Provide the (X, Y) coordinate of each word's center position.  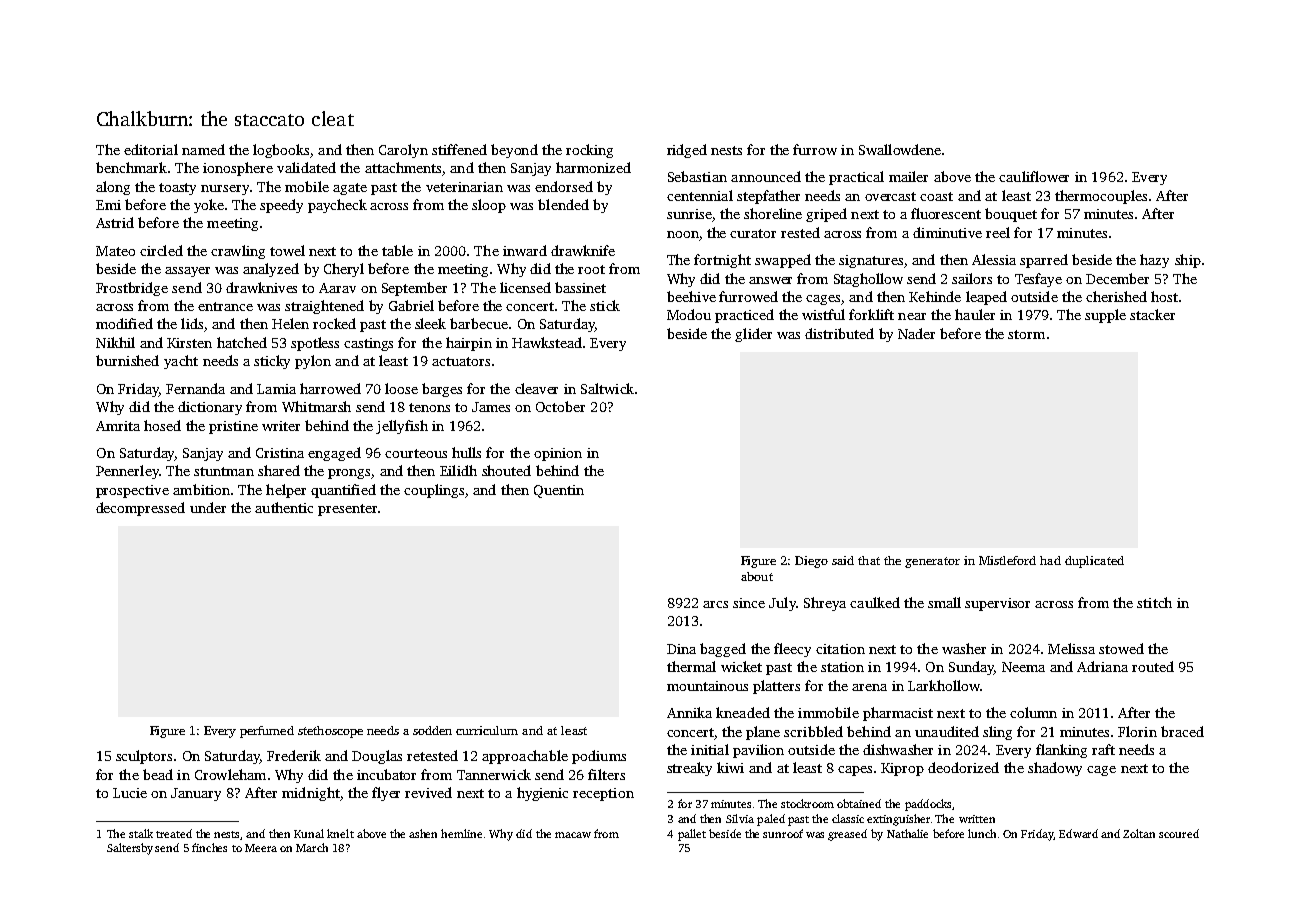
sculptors (144, 757)
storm (1026, 334)
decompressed (140, 509)
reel (998, 232)
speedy (281, 206)
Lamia (276, 389)
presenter (347, 510)
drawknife (583, 250)
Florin (1137, 731)
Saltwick (607, 388)
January (196, 794)
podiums (599, 757)
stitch (1154, 602)
